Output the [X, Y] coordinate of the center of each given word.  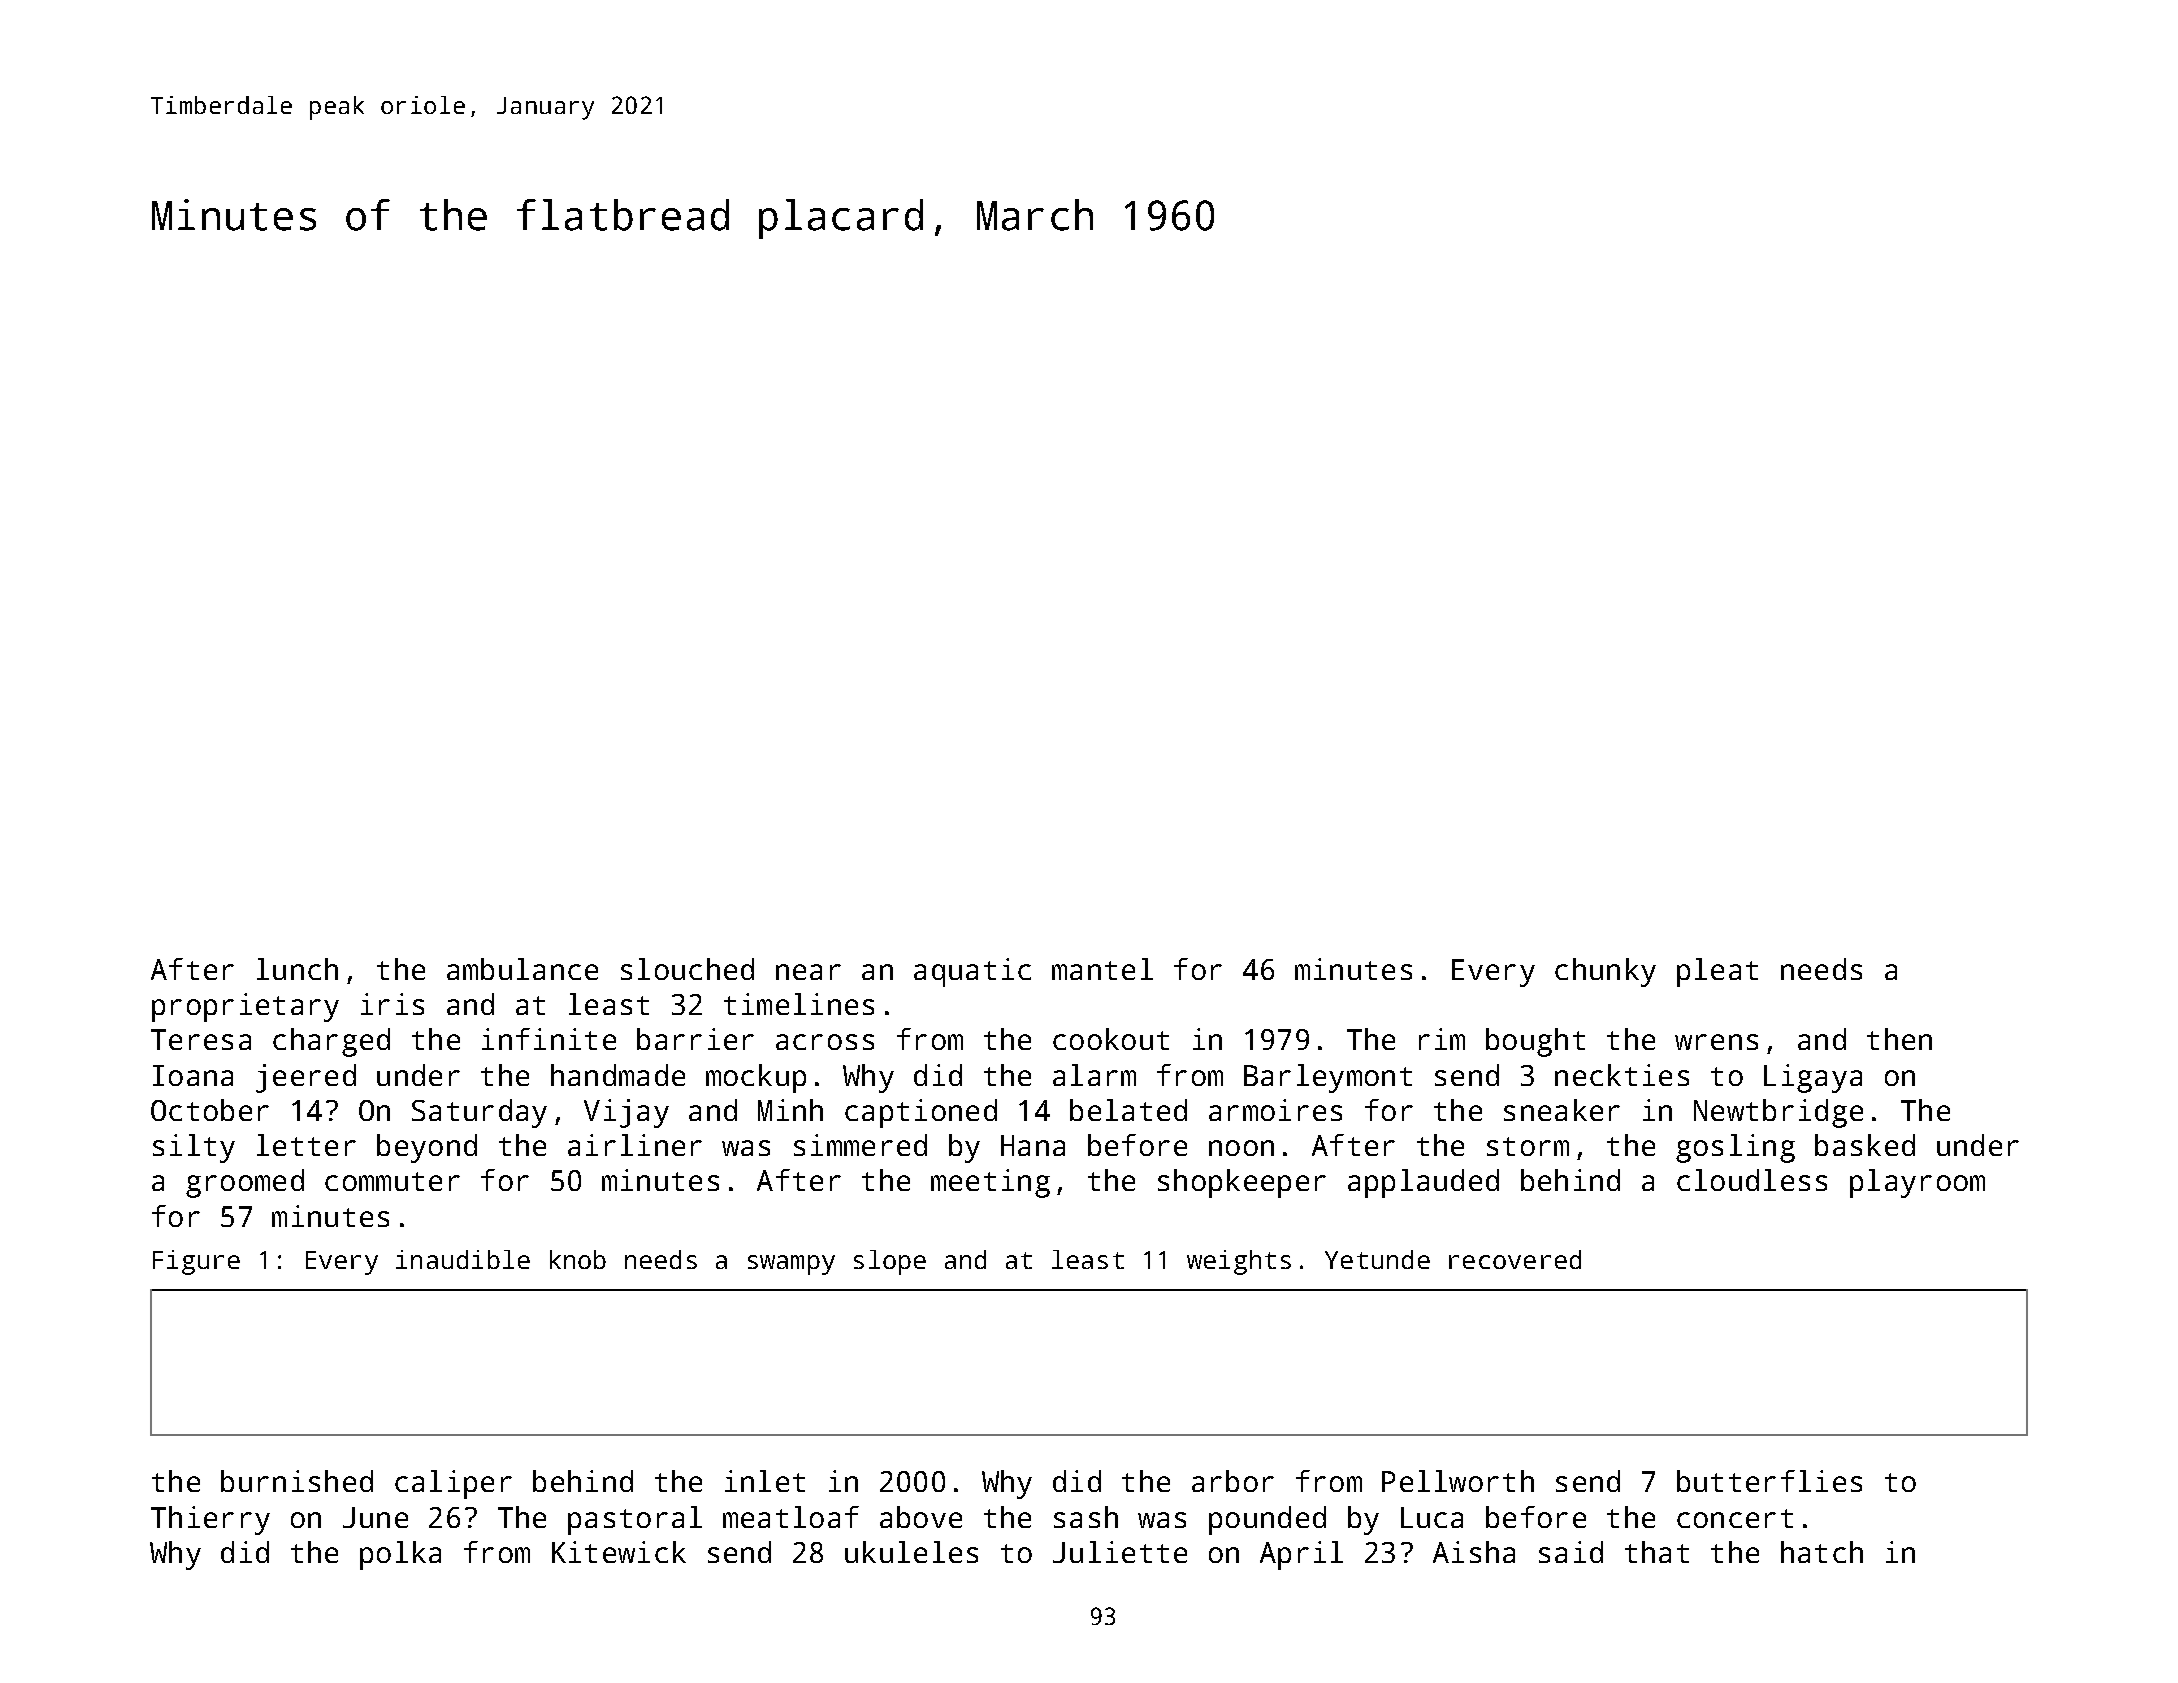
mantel [1102, 969]
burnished [297, 1481]
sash [1086, 1517]
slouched [687, 969]
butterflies [1769, 1481]
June [375, 1517]
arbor [1233, 1481]
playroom [1917, 1183]
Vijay [626, 1113]
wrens [1716, 1042]
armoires [1275, 1110]
